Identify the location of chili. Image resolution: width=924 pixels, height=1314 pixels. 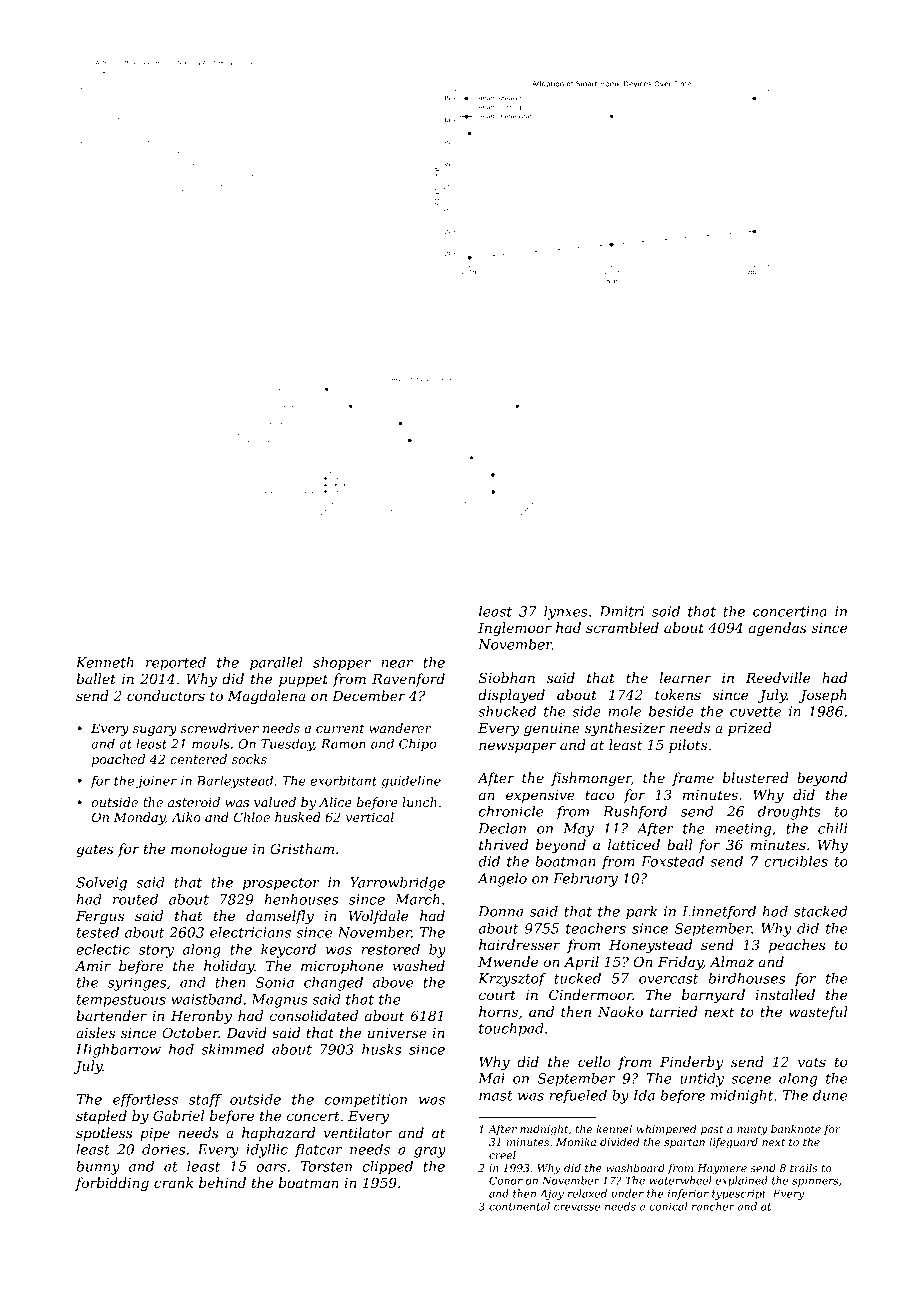
(832, 828).
